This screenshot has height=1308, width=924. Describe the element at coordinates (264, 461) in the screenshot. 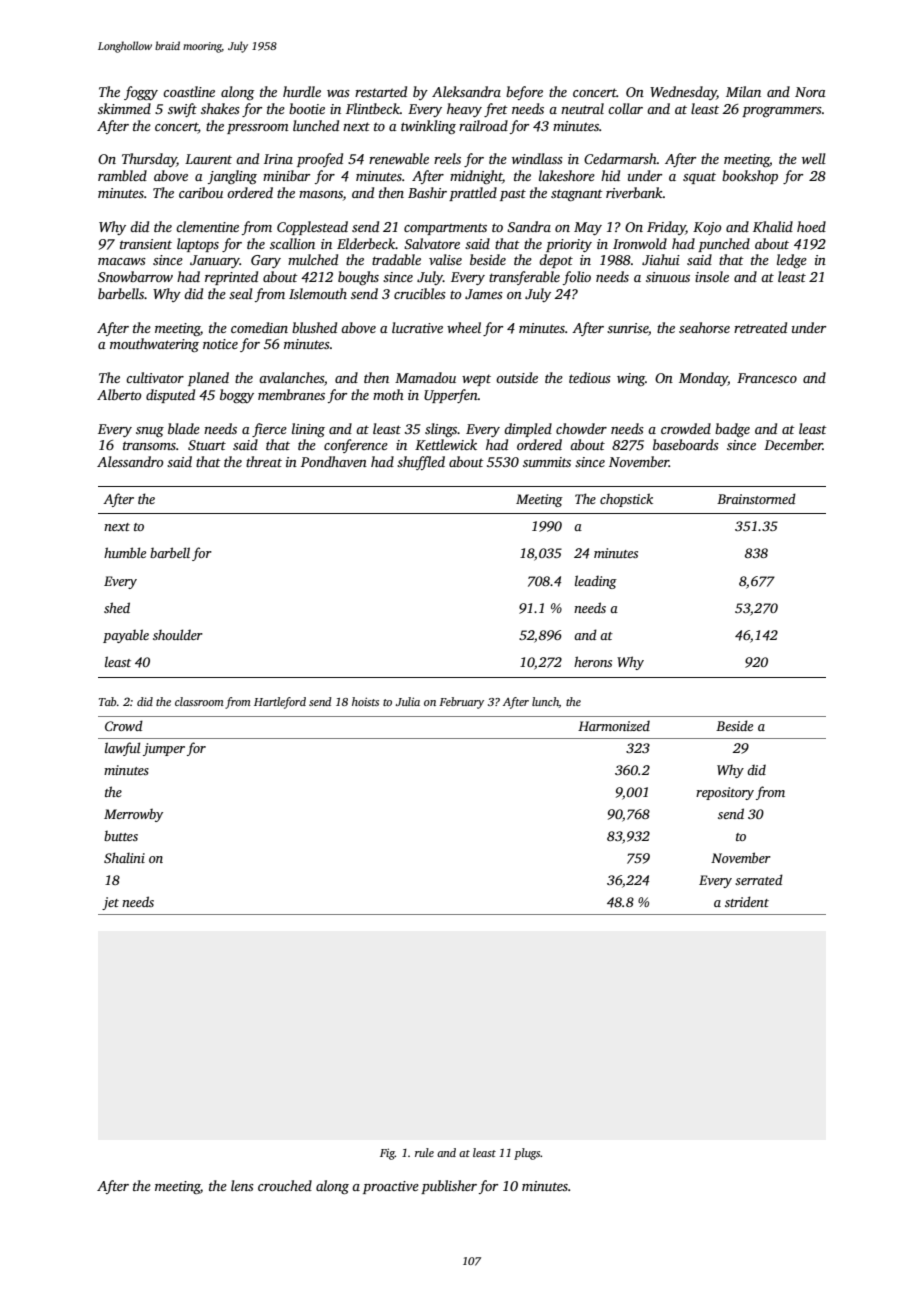

I see `threat` at that location.
